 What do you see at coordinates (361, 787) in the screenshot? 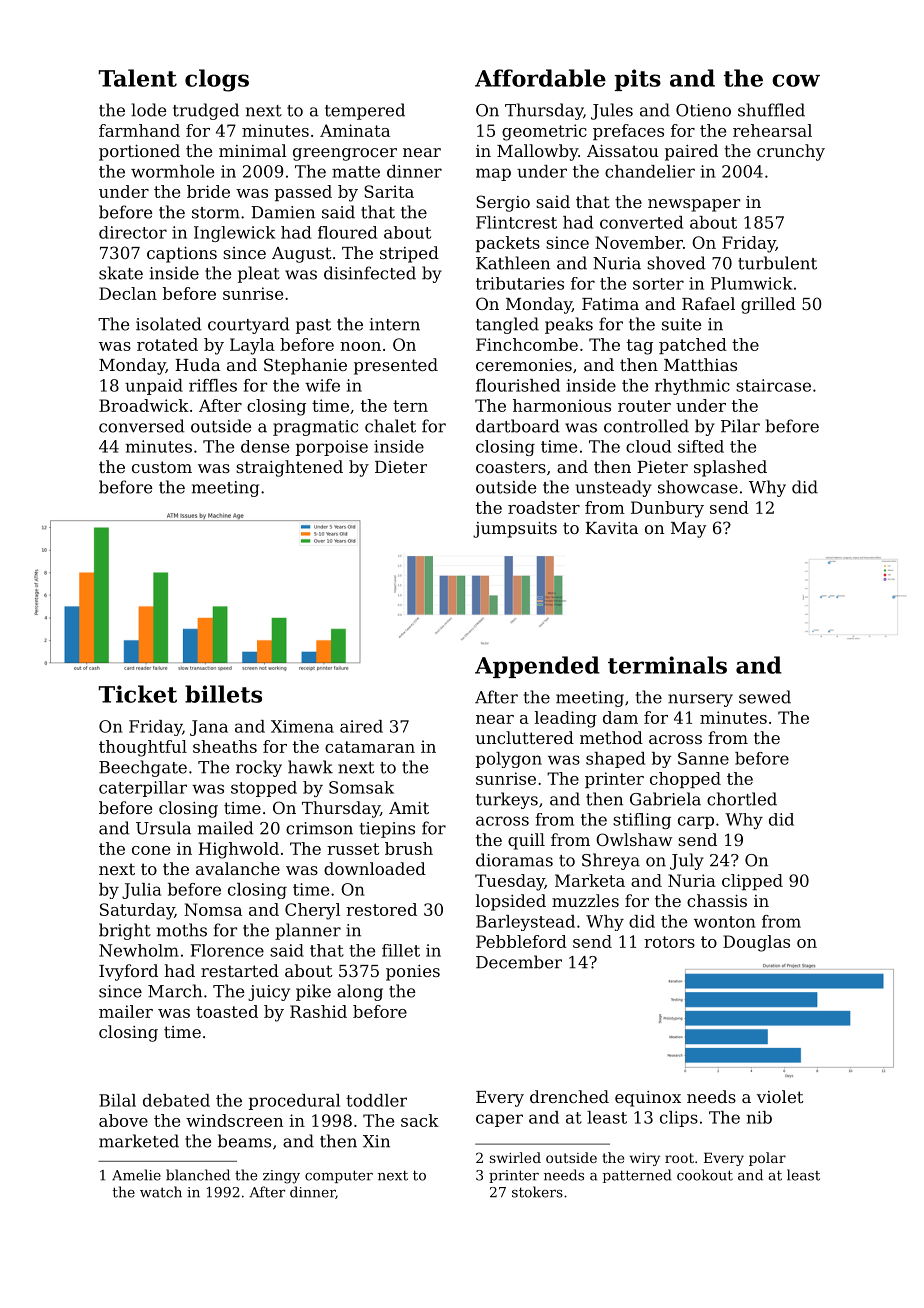
I see `Somsak` at bounding box center [361, 787].
